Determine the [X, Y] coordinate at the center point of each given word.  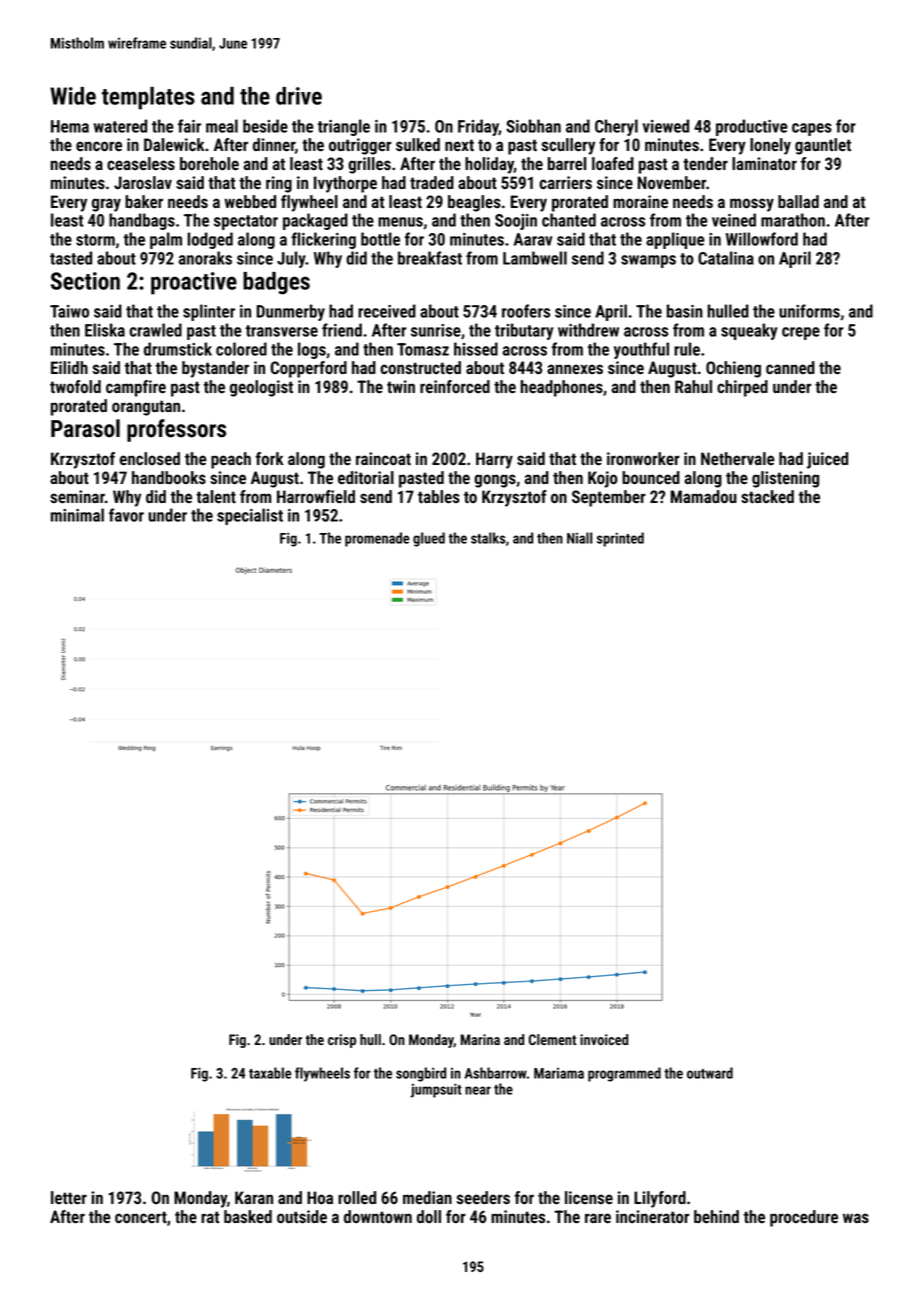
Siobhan [533, 126]
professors [176, 430]
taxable [270, 1073]
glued [429, 539]
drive [299, 96]
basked [248, 1216]
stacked [767, 496]
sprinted [620, 539]
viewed [666, 126]
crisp [342, 1041]
